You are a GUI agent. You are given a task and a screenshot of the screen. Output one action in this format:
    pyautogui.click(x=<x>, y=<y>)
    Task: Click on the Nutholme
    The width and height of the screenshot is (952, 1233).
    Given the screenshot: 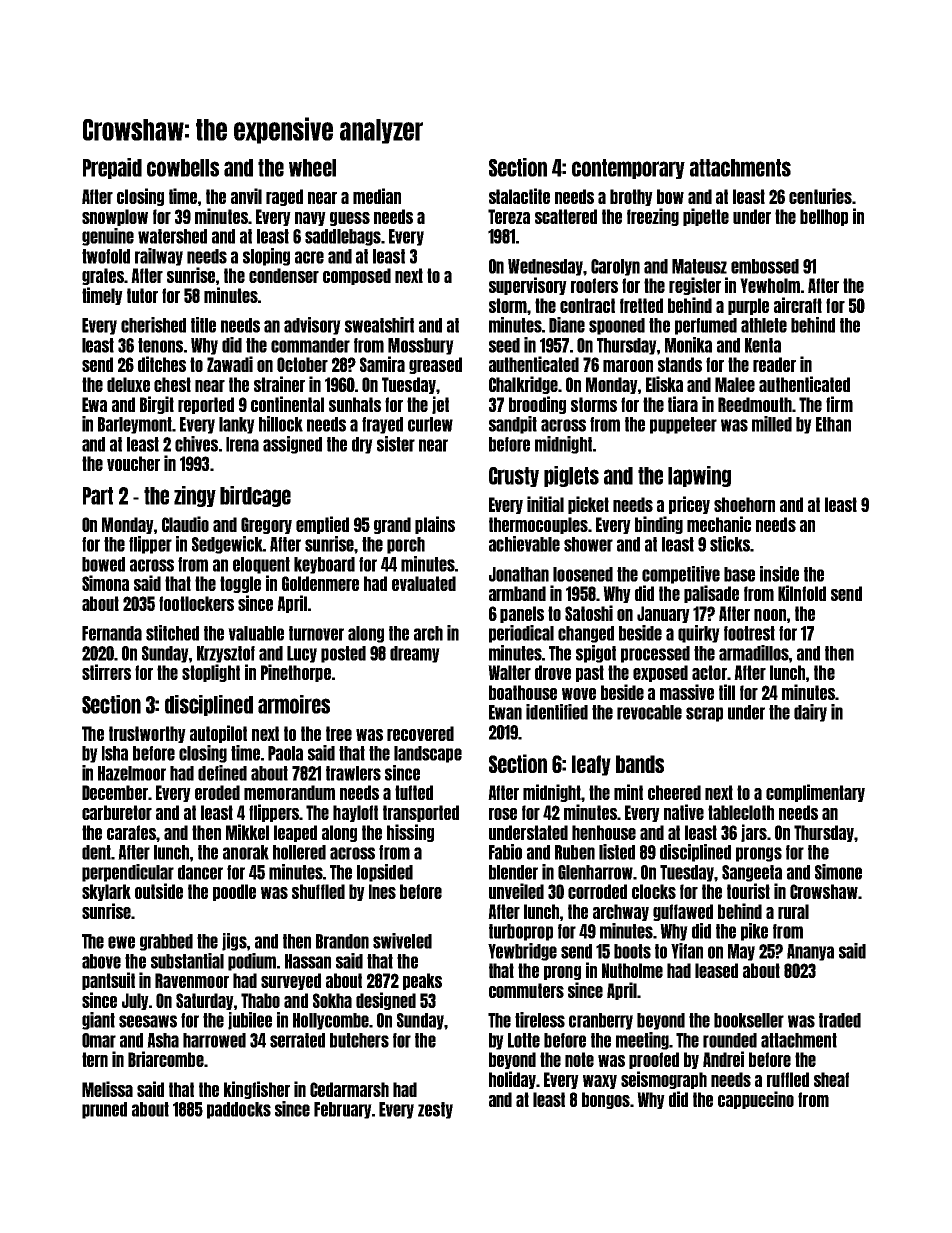 What is the action you would take?
    pyautogui.click(x=632, y=970)
